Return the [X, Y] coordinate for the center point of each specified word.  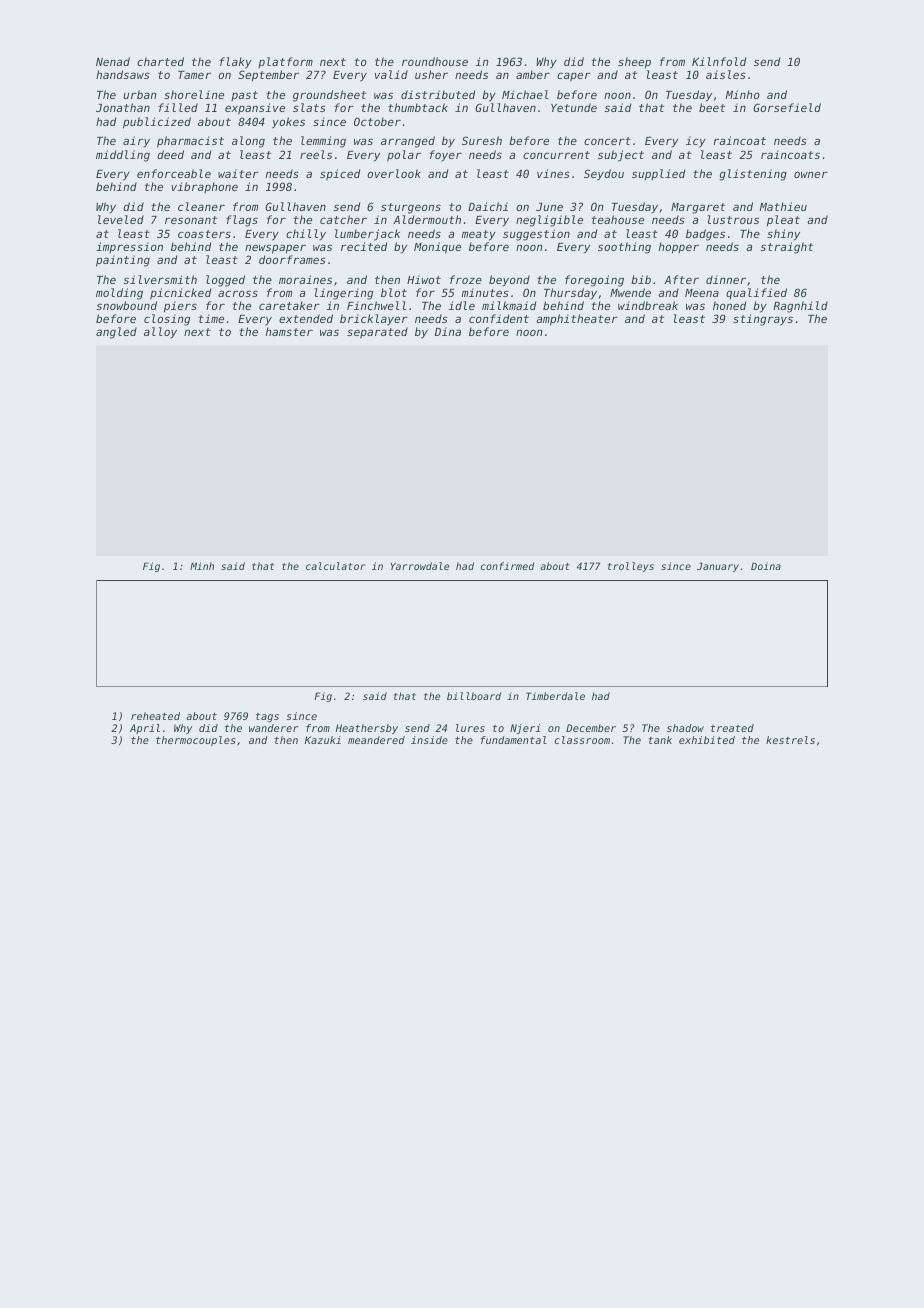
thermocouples [195, 741]
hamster [289, 331]
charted [160, 61]
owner [811, 174]
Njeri [525, 729]
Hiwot [424, 279]
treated [732, 728]
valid [391, 74]
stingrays [763, 320]
